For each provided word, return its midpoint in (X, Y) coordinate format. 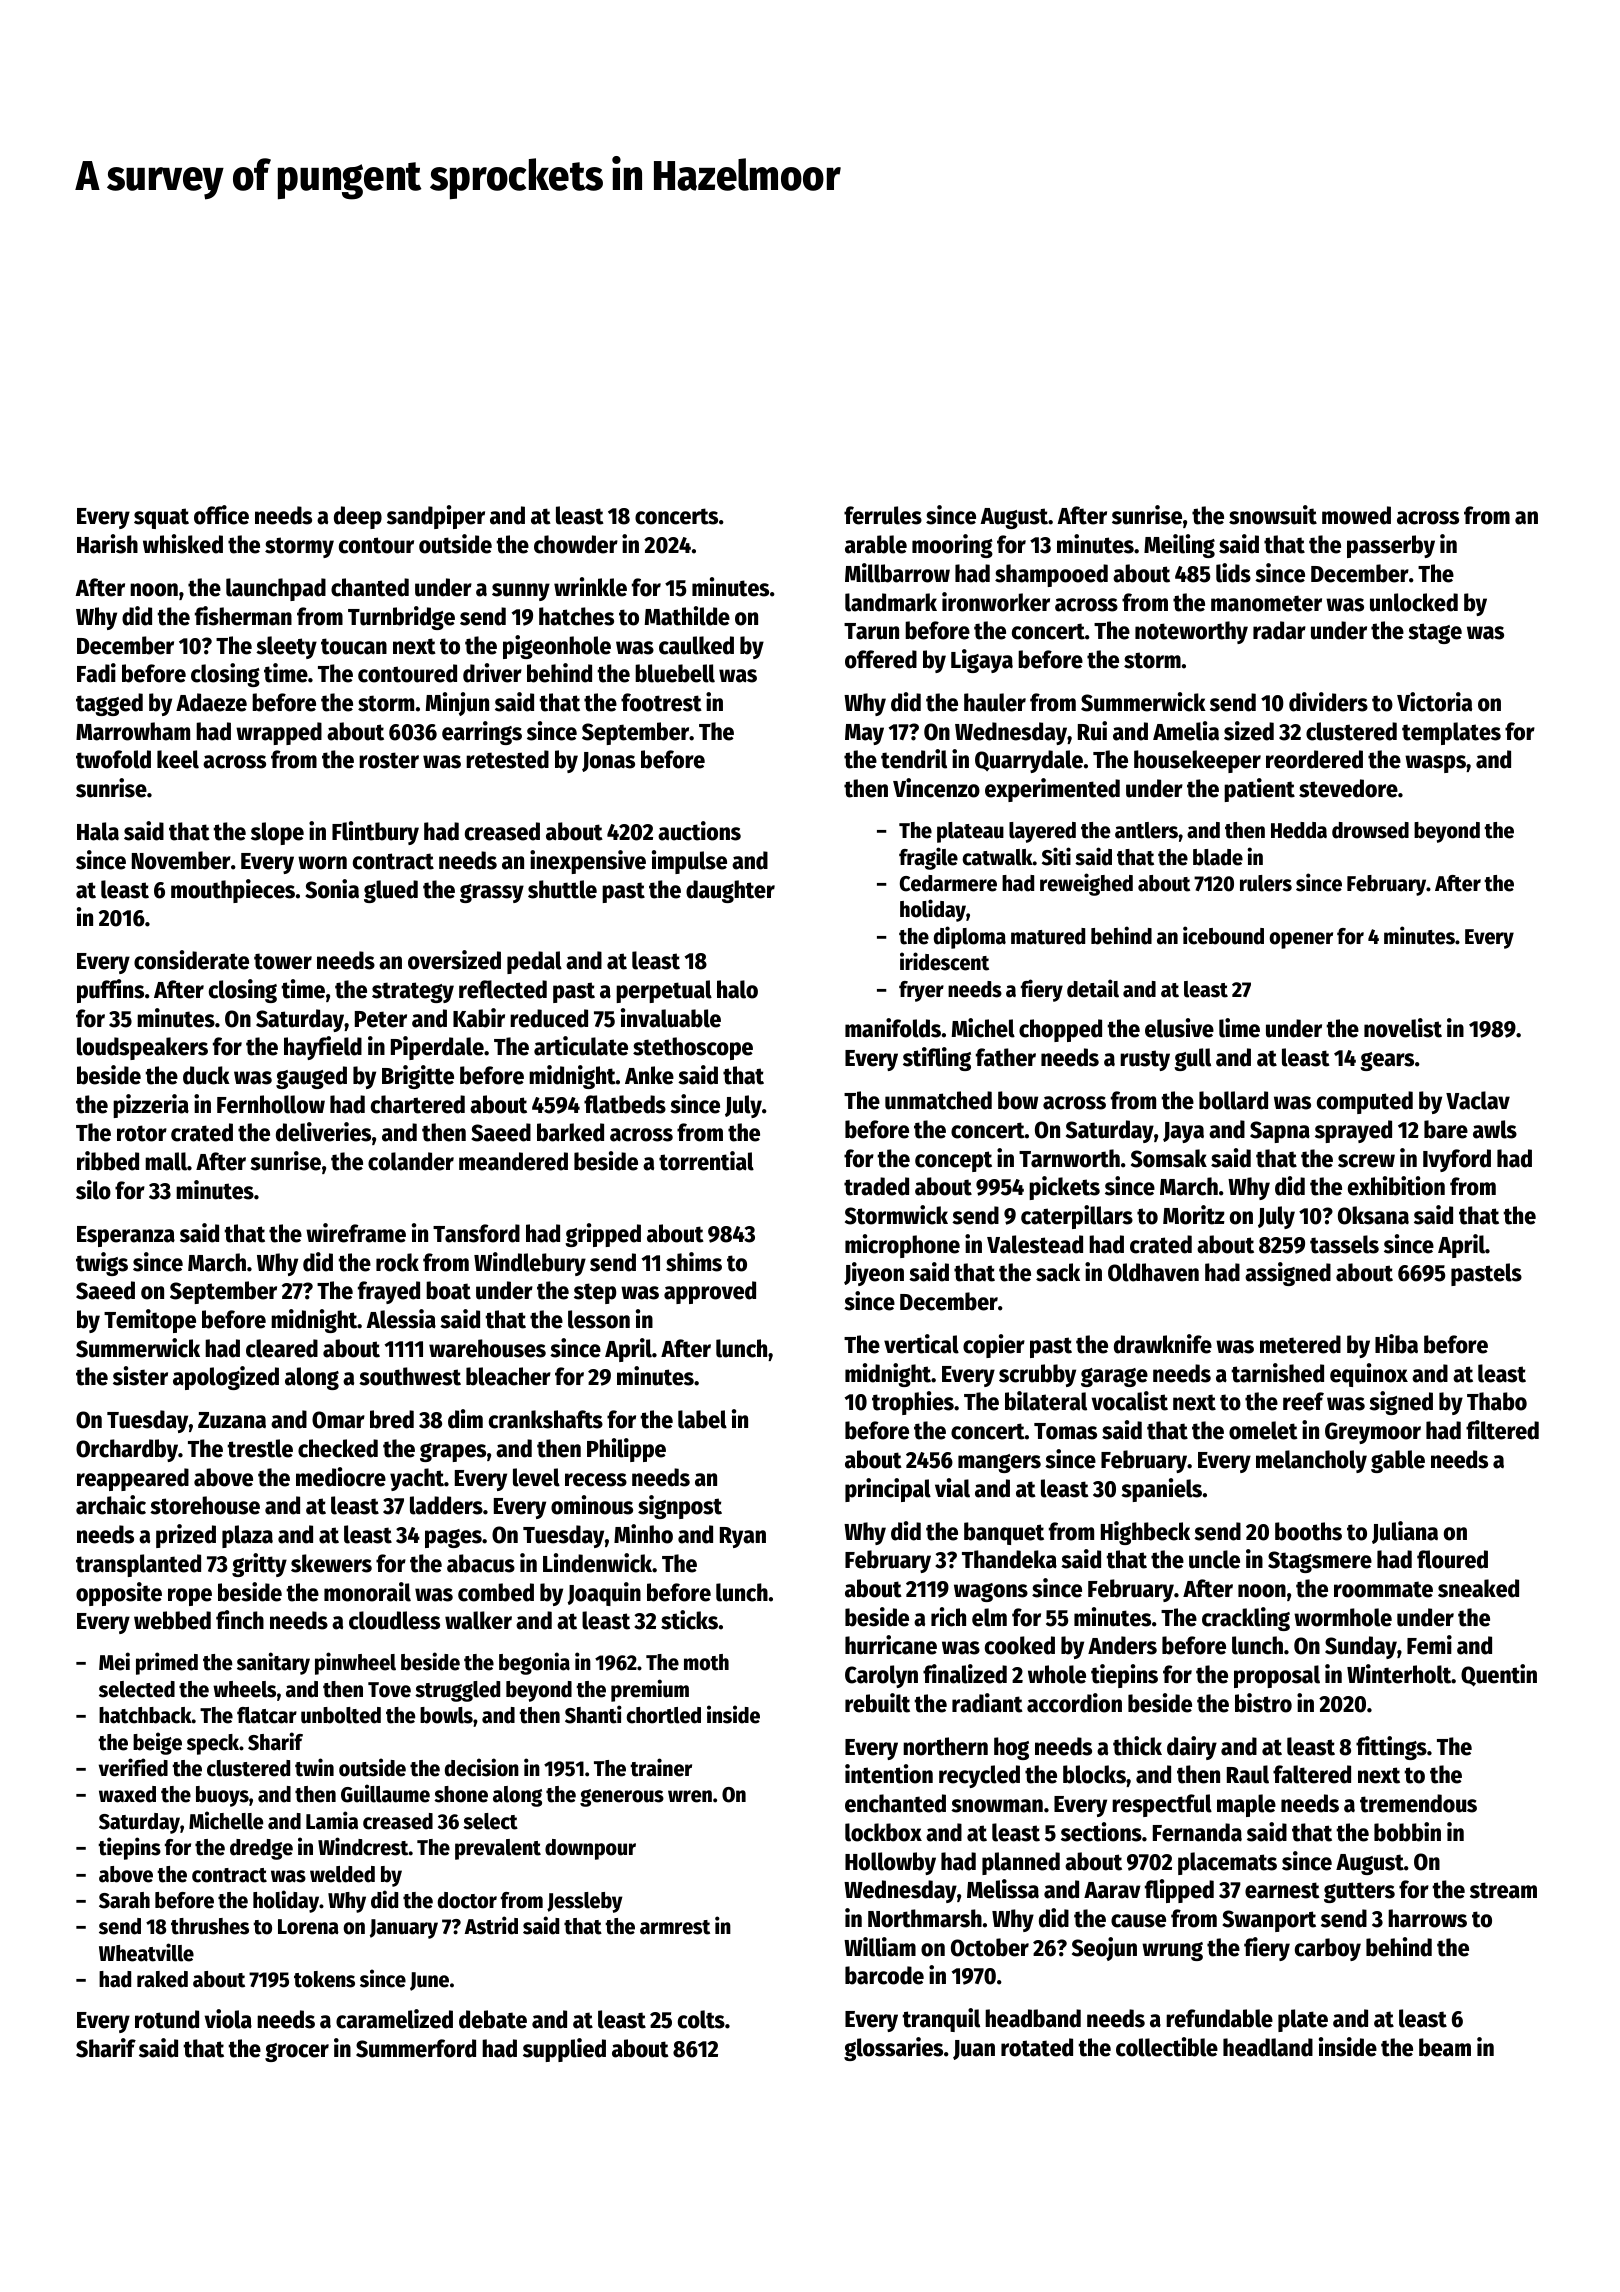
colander (411, 1161)
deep (358, 517)
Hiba (1396, 1344)
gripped (603, 1235)
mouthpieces (233, 891)
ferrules (883, 515)
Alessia (401, 1319)
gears (1387, 1061)
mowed (1356, 515)
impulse (689, 862)
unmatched (938, 1100)
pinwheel (355, 1663)
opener (1301, 940)
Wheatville (146, 1952)
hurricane (891, 1645)
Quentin (1499, 1675)
